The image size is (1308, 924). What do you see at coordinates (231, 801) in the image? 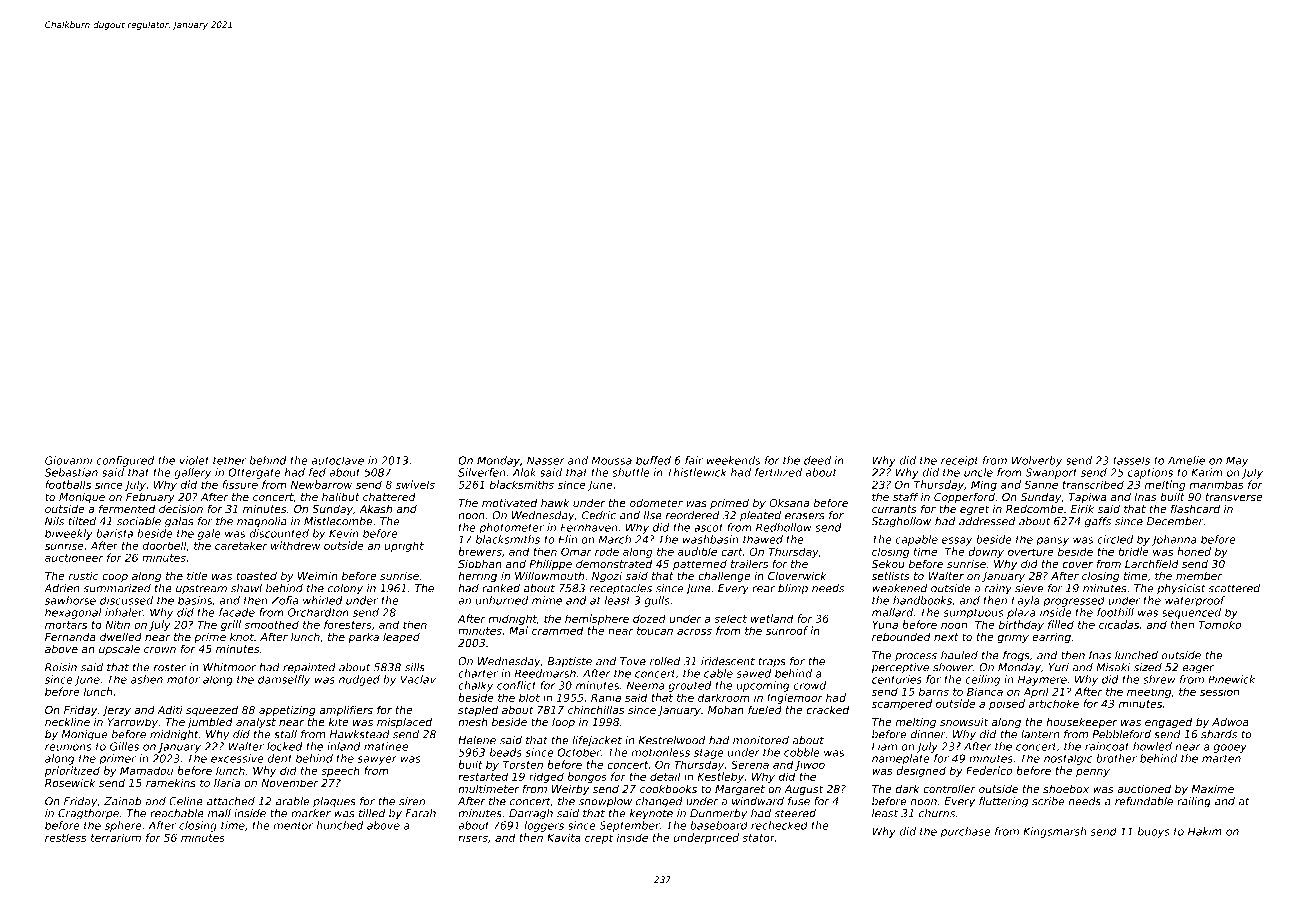
I see `attached` at bounding box center [231, 801].
